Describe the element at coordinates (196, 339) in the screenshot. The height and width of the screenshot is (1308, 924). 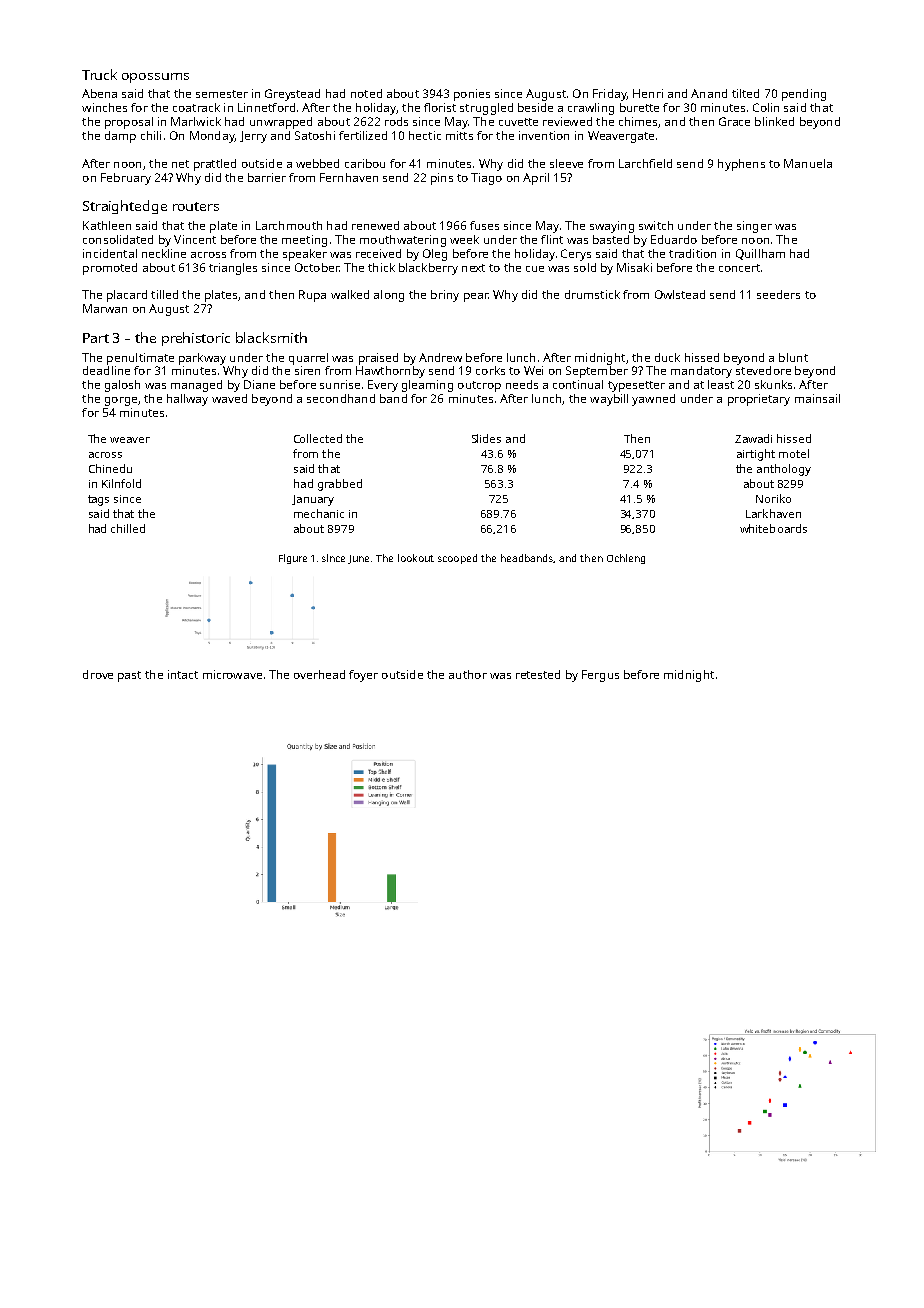
I see `prehistoric` at that location.
